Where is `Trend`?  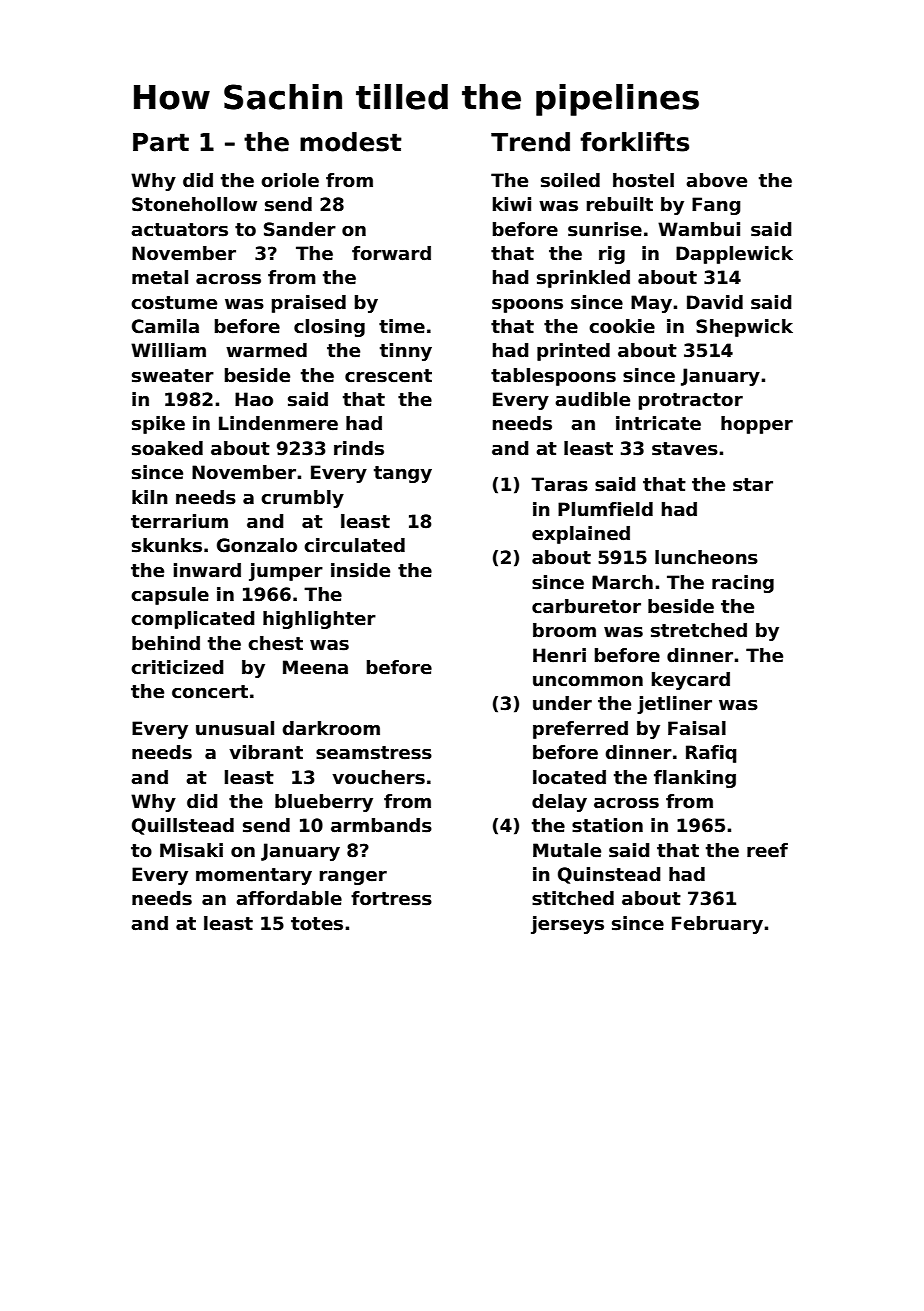 Trend is located at coordinates (530, 142).
